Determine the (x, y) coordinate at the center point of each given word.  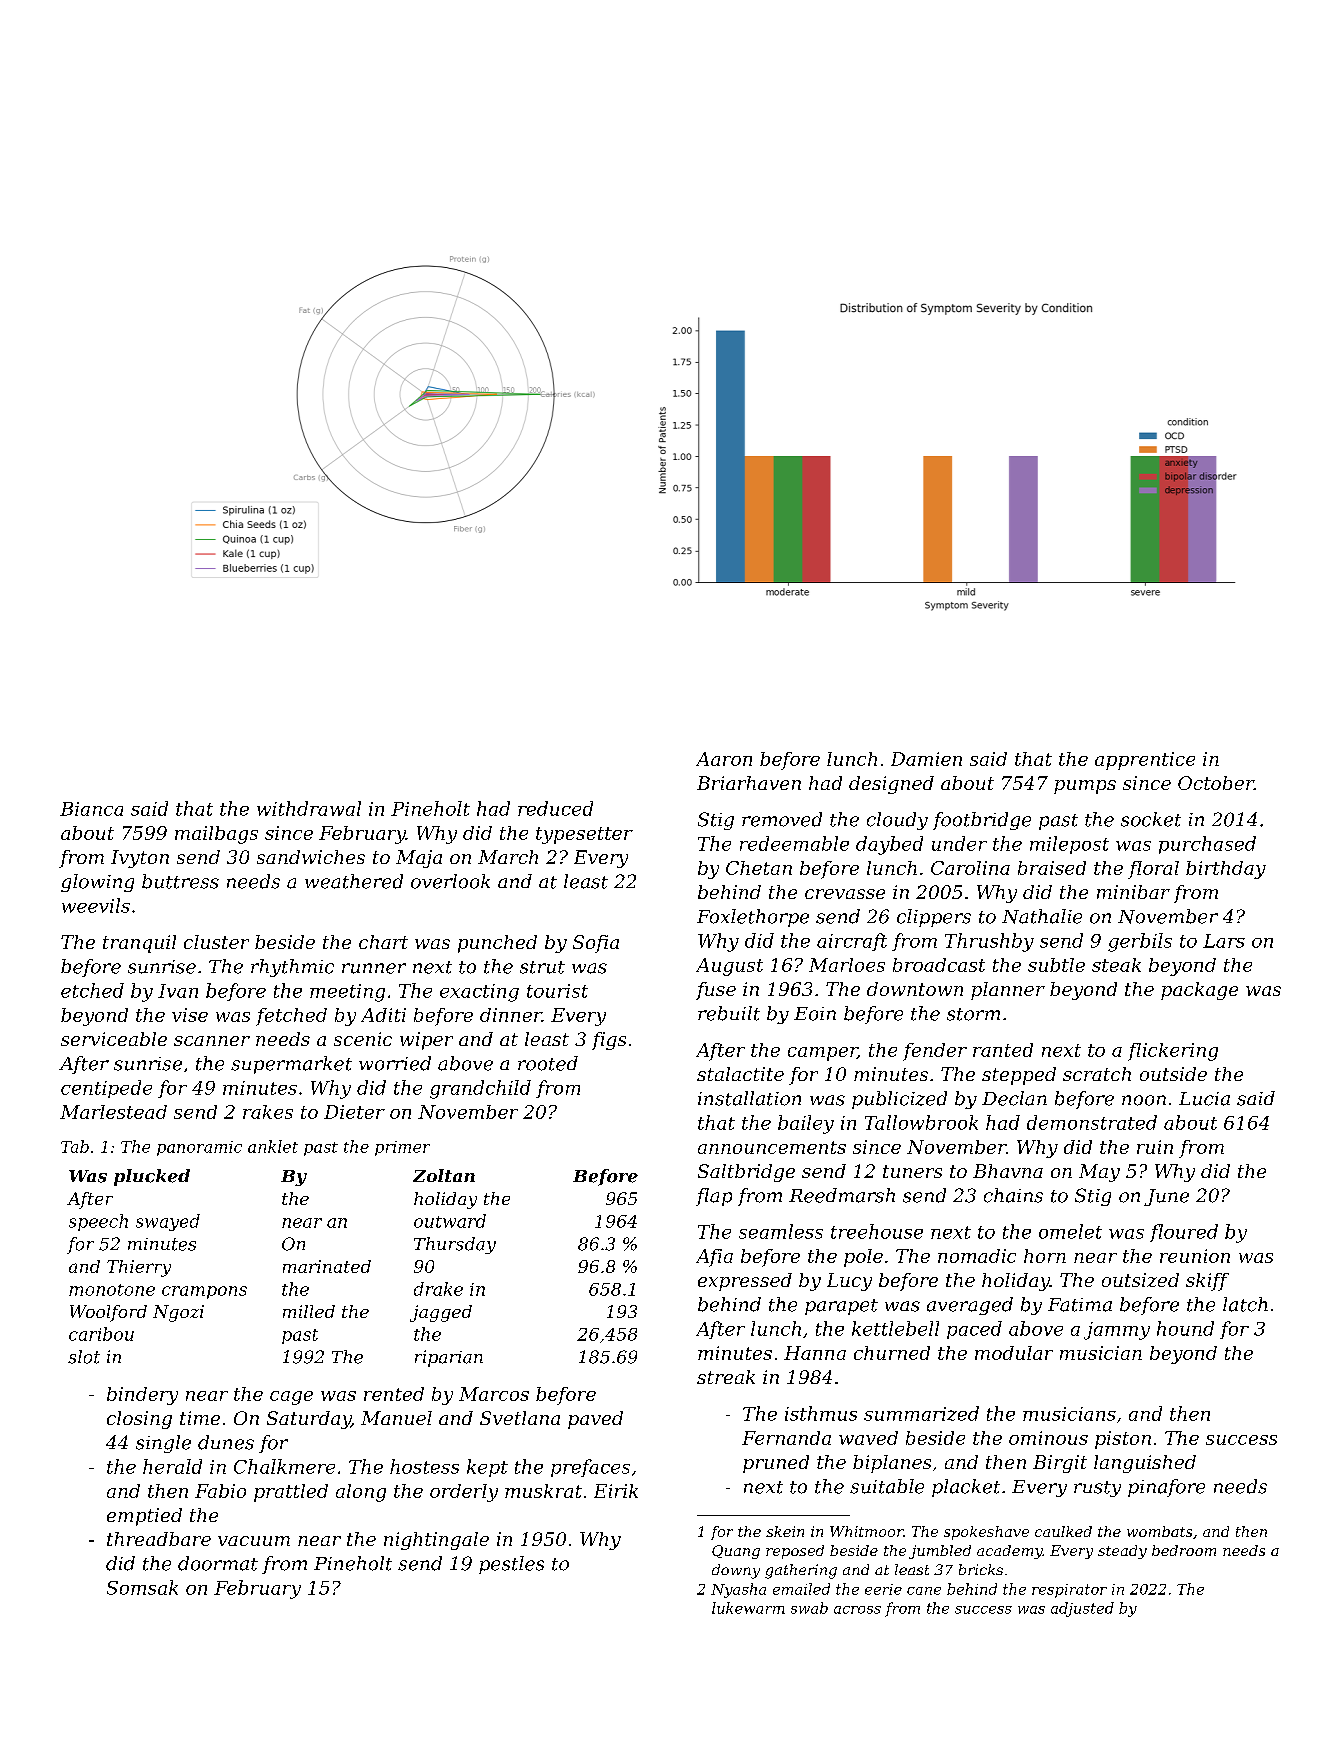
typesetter (584, 835)
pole (863, 1258)
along (361, 1493)
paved (595, 1420)
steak (1116, 965)
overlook (450, 881)
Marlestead (113, 1112)
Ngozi (178, 1313)
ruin (1155, 1147)
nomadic (977, 1256)
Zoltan (444, 1175)
